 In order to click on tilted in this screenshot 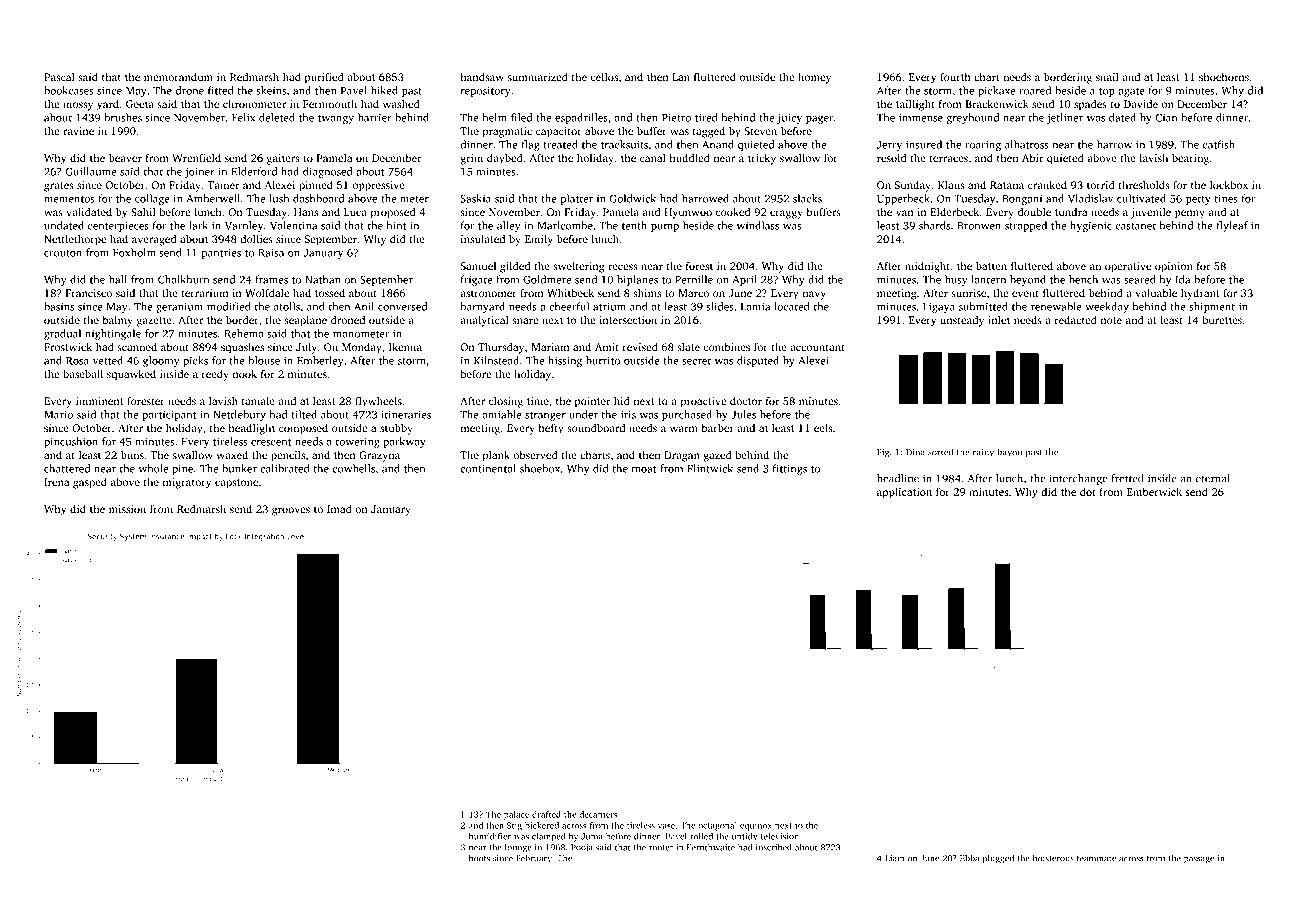, I will do `click(304, 414)`.
